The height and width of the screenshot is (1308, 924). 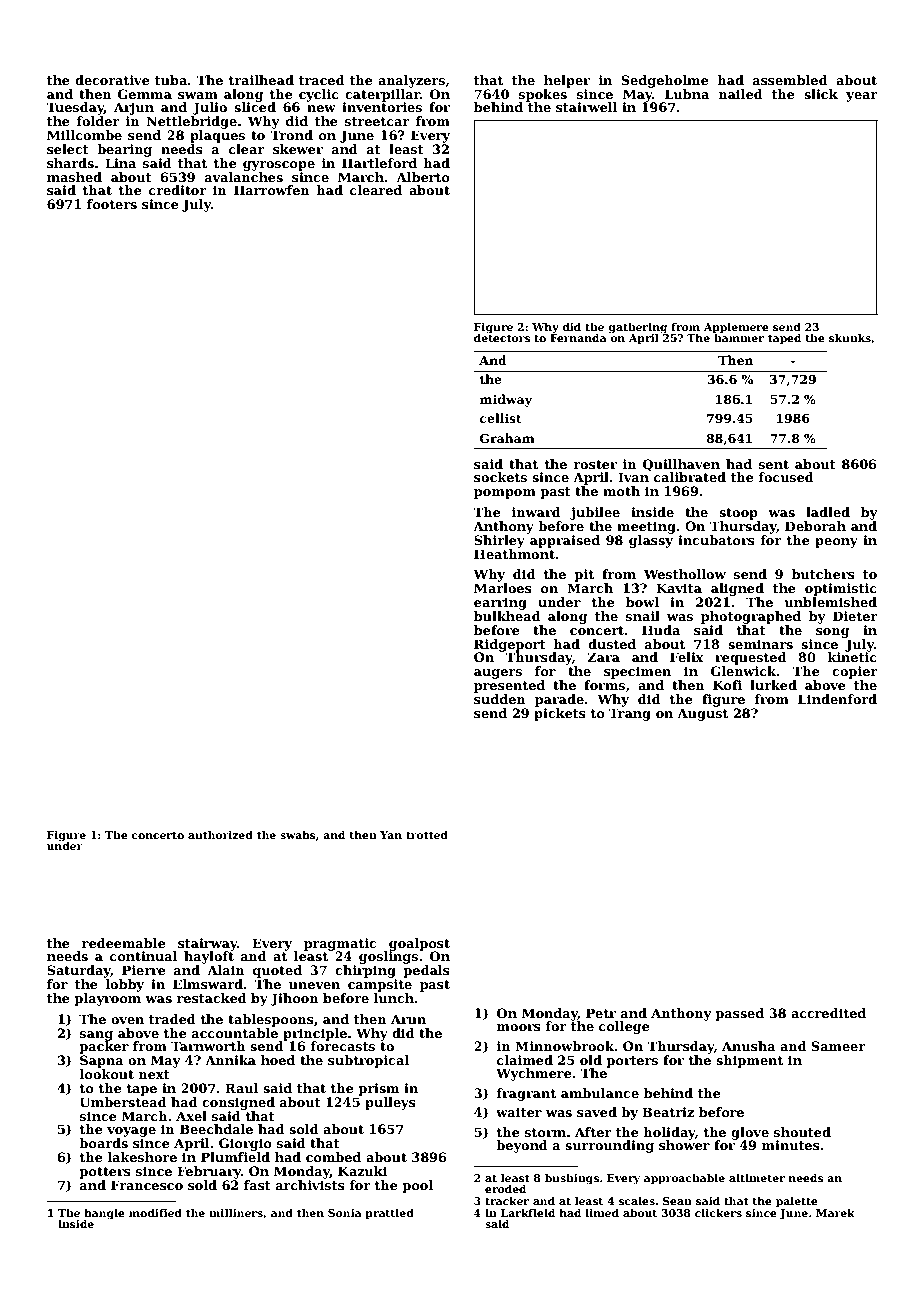 What do you see at coordinates (828, 512) in the screenshot?
I see `ladled` at bounding box center [828, 512].
